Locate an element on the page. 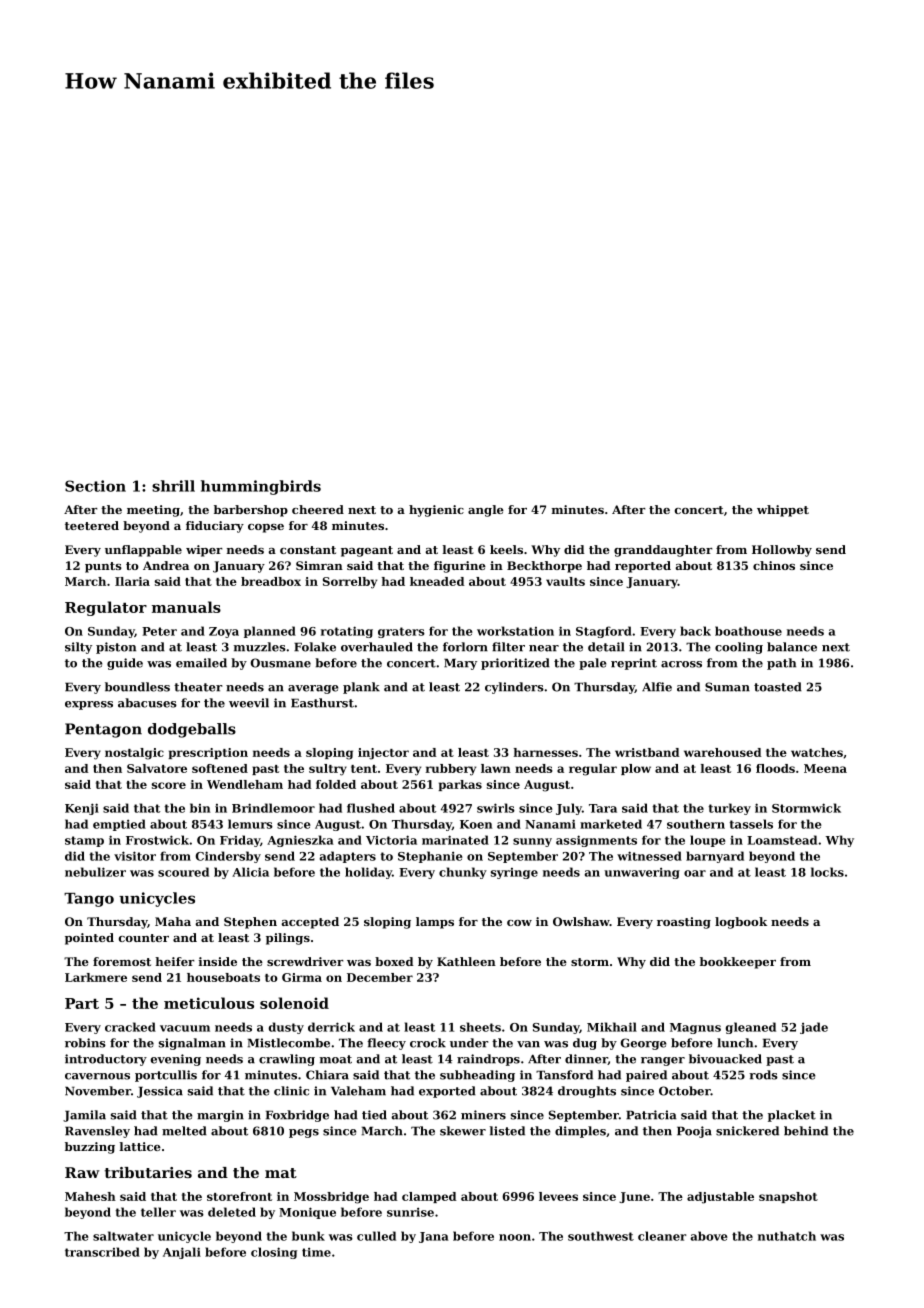  hummingbirds is located at coordinates (261, 487).
